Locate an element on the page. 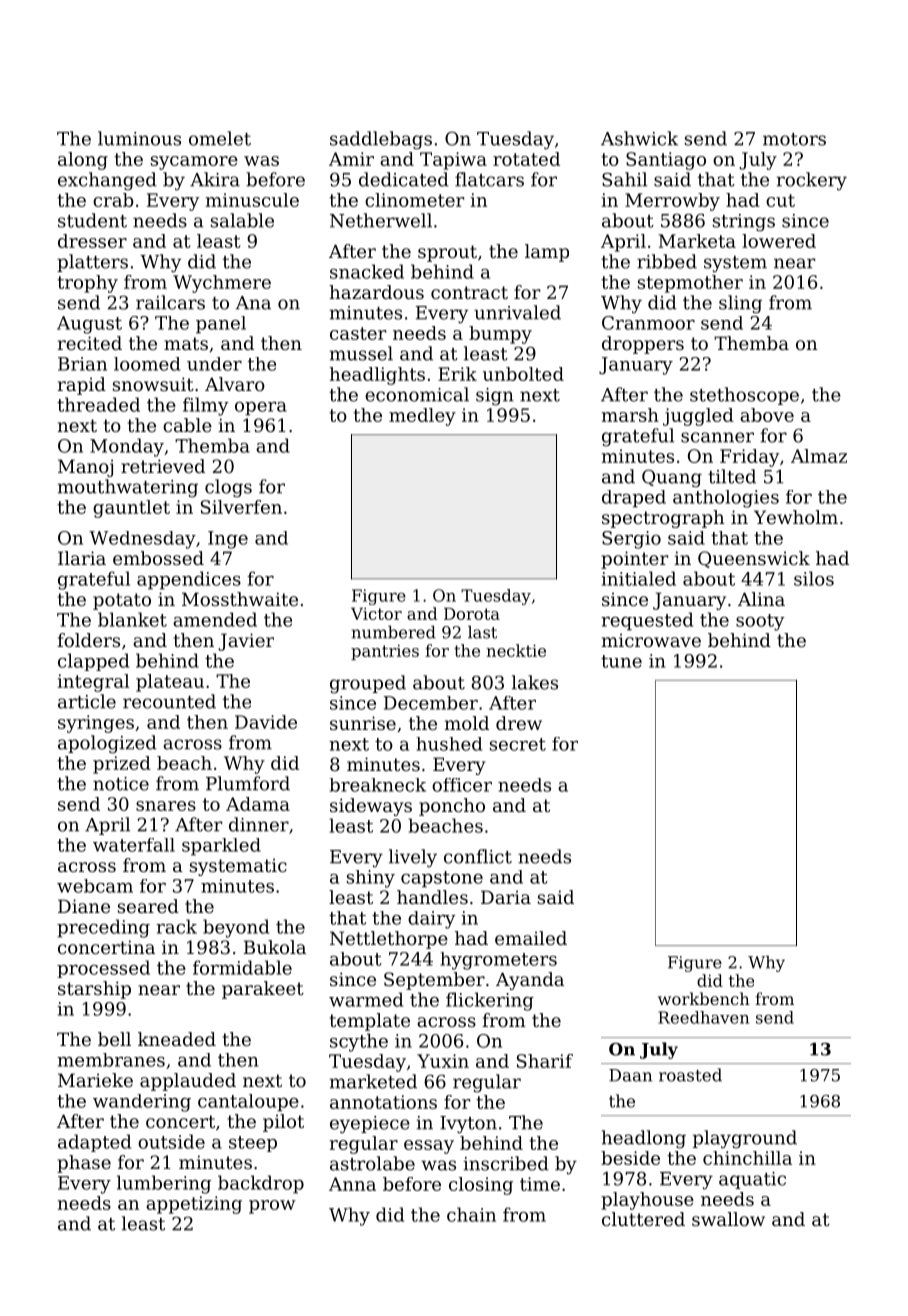 This document has width=908, height=1316. rotated is located at coordinates (526, 159).
